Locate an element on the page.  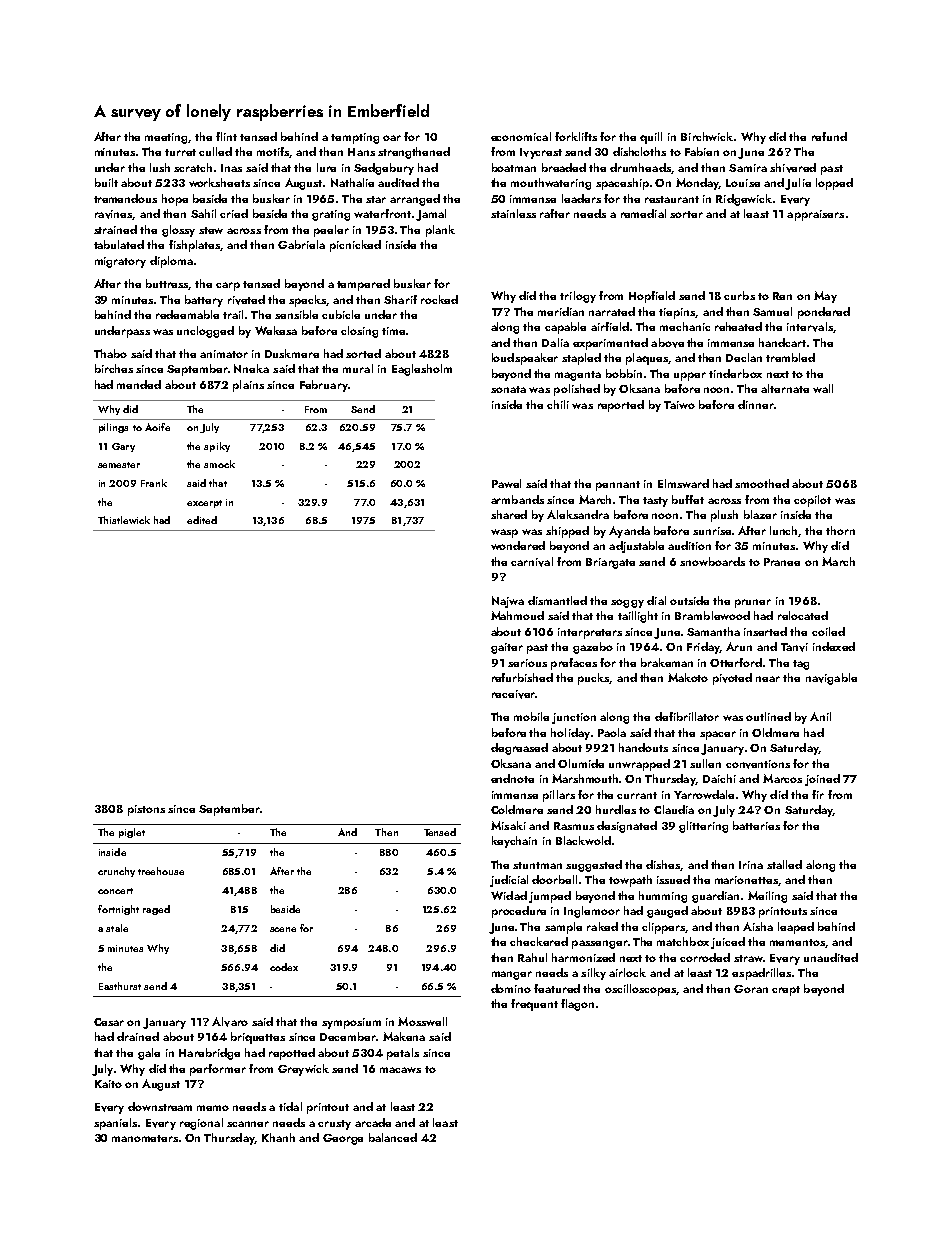
degreased is located at coordinates (519, 749).
